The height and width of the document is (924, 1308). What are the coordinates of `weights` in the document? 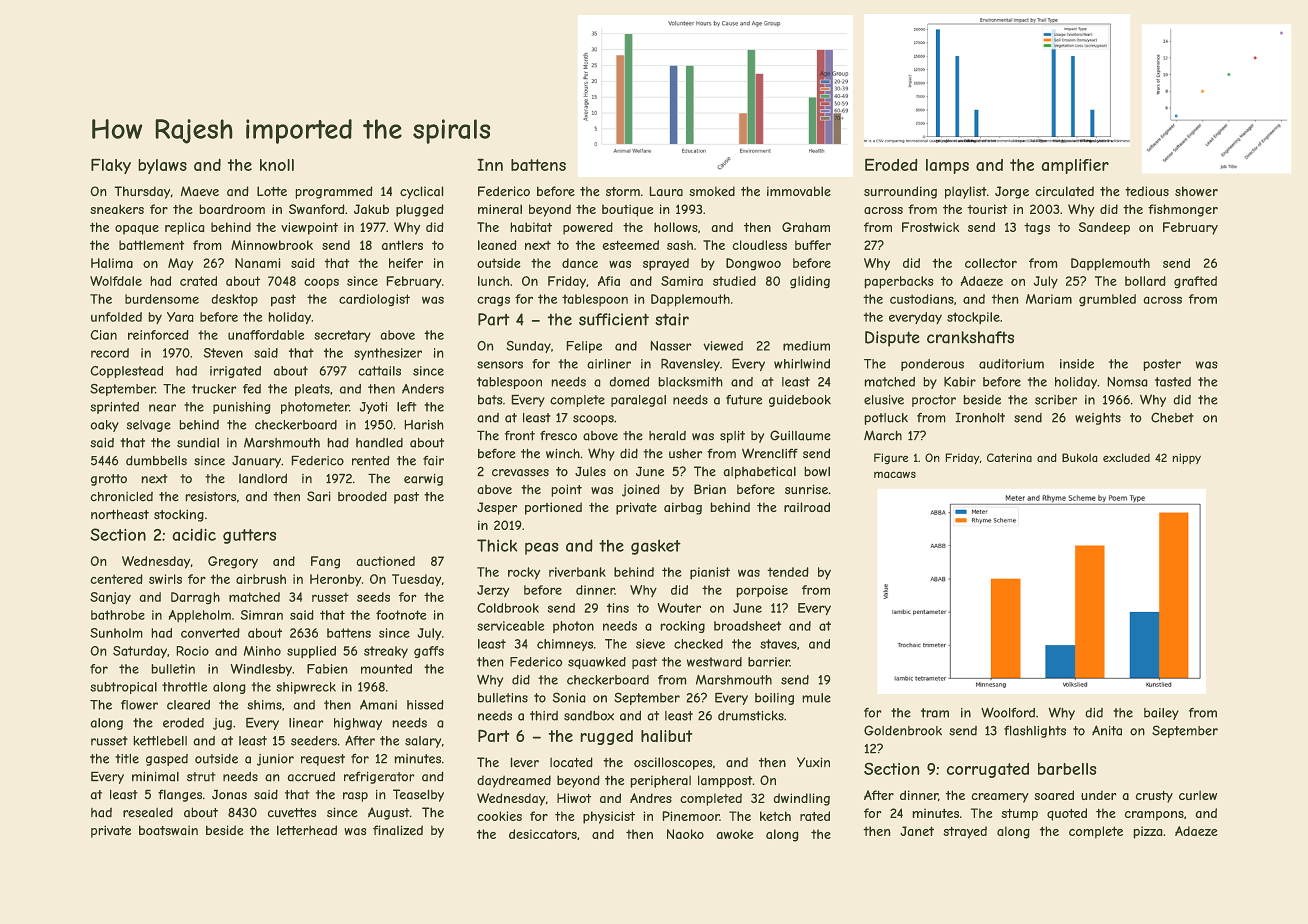 It's located at (1098, 419).
